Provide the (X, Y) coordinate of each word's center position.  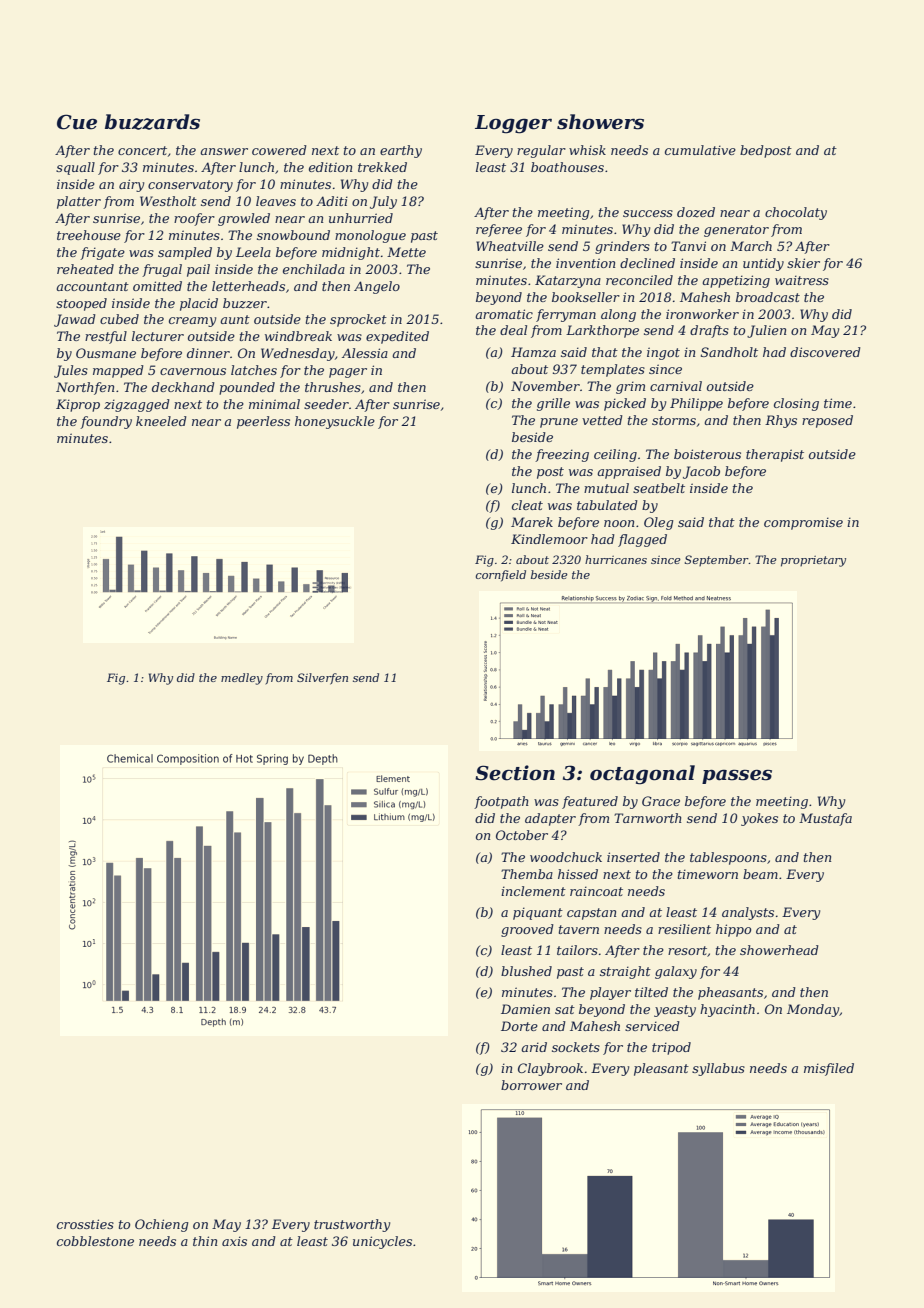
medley (242, 679)
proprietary (813, 561)
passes (737, 776)
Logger (513, 124)
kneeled (161, 421)
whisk (587, 150)
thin (205, 1241)
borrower (531, 1085)
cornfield (501, 576)
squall (75, 168)
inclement (533, 891)
